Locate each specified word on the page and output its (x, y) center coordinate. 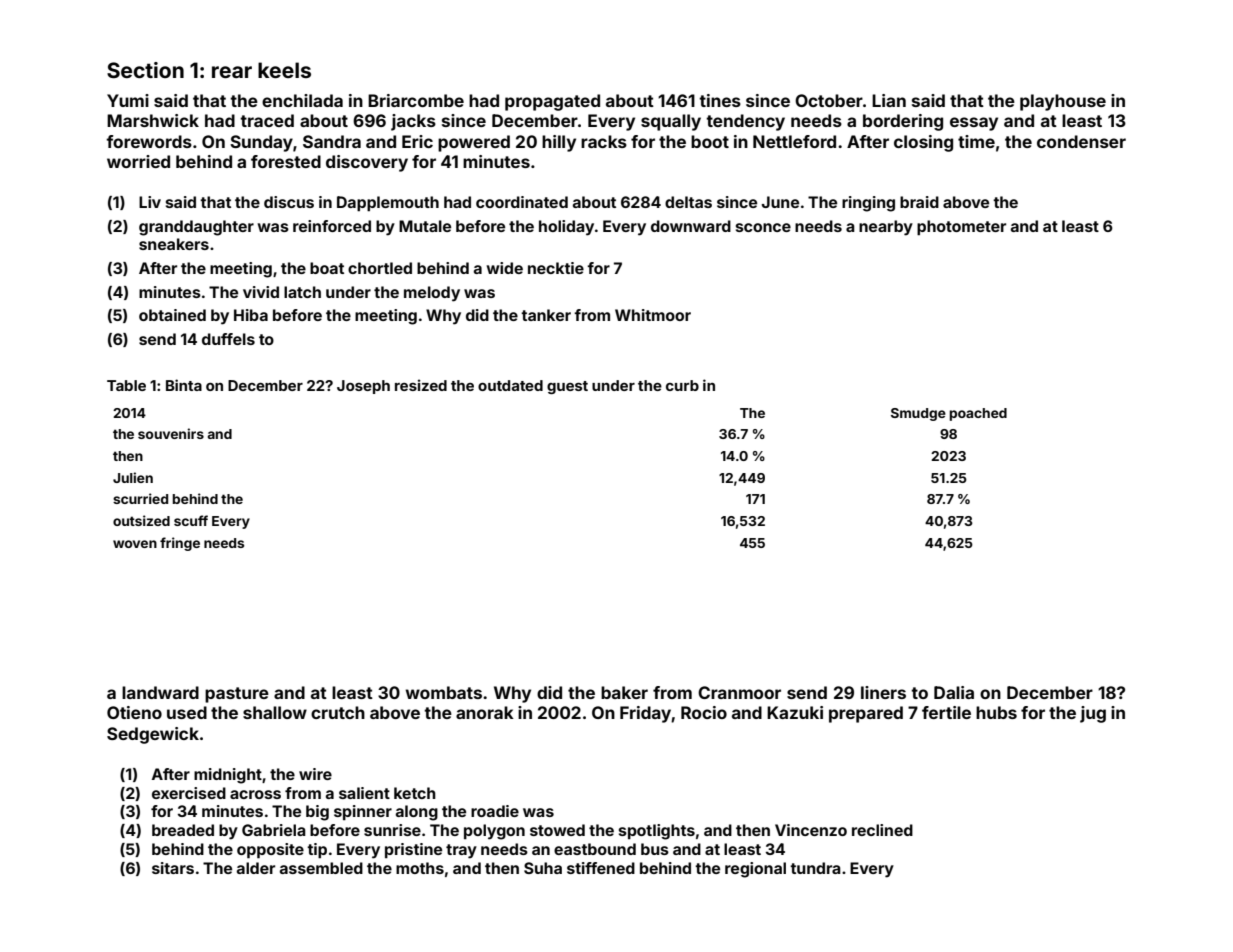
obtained (172, 315)
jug (1093, 714)
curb (682, 385)
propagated (552, 102)
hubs (996, 712)
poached (978, 414)
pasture (237, 695)
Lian (889, 100)
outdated (510, 385)
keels (284, 70)
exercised (189, 793)
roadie (495, 811)
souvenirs (171, 433)
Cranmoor (739, 692)
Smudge (918, 414)
